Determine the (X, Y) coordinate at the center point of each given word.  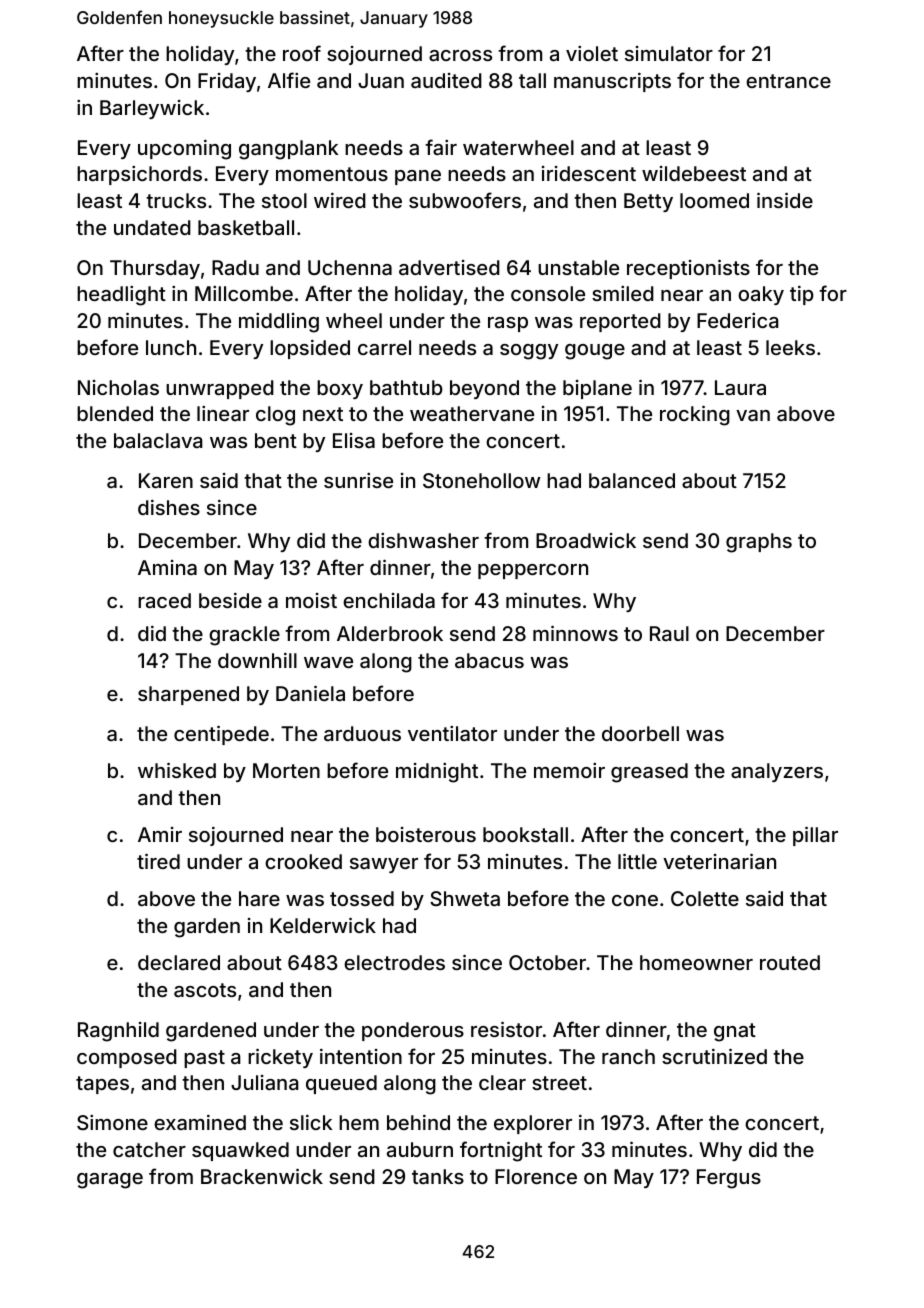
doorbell (640, 733)
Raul (669, 633)
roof (302, 53)
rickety (280, 1058)
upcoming (184, 149)
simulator (669, 53)
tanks (438, 1176)
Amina (167, 567)
